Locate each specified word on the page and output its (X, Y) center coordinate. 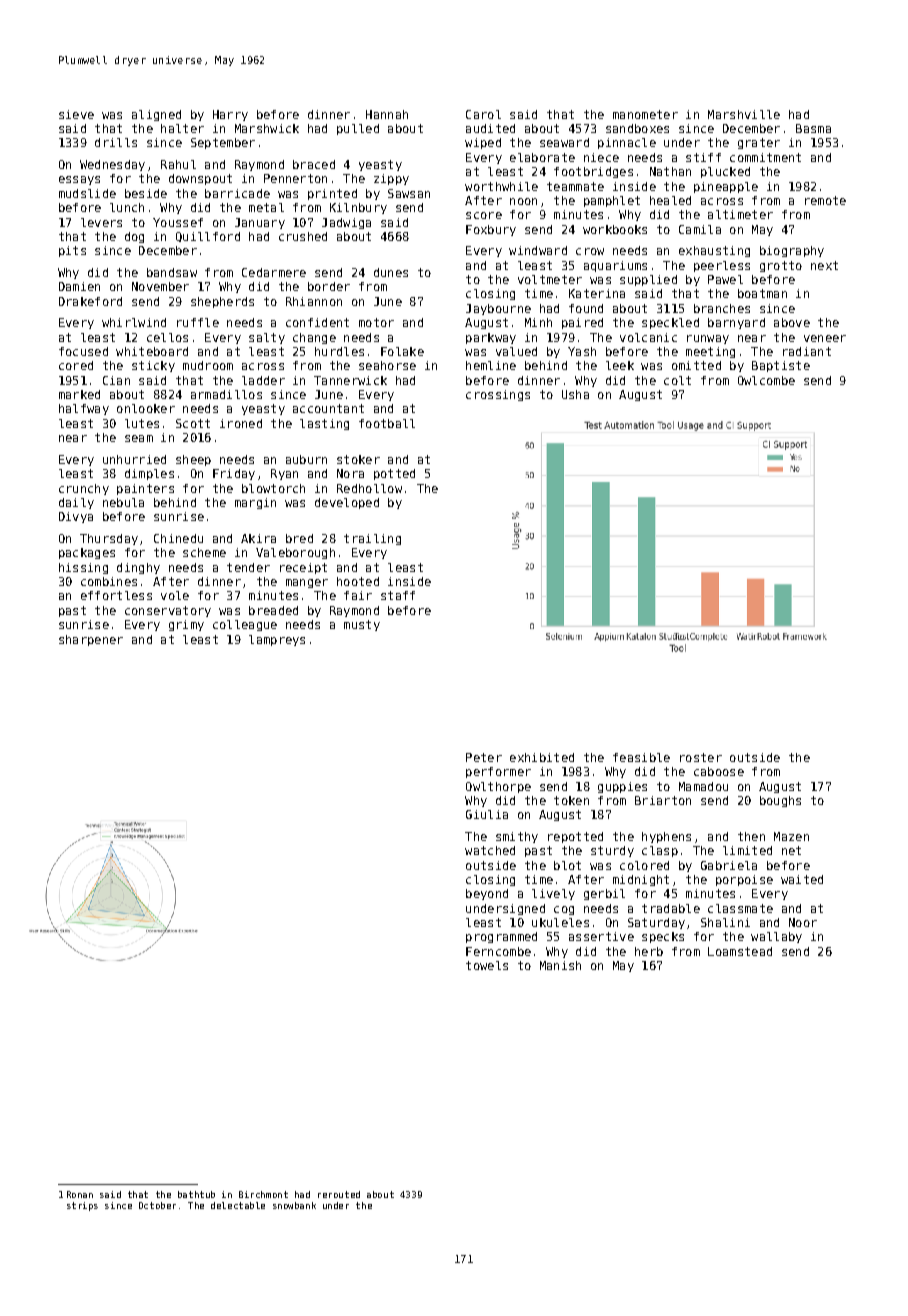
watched (490, 850)
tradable (671, 908)
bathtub (196, 1194)
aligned (156, 115)
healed (670, 200)
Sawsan (409, 193)
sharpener (91, 640)
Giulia (487, 814)
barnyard (736, 323)
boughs (780, 801)
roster (701, 757)
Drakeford (90, 301)
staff (398, 595)
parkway (491, 338)
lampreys (277, 640)
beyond (487, 894)
